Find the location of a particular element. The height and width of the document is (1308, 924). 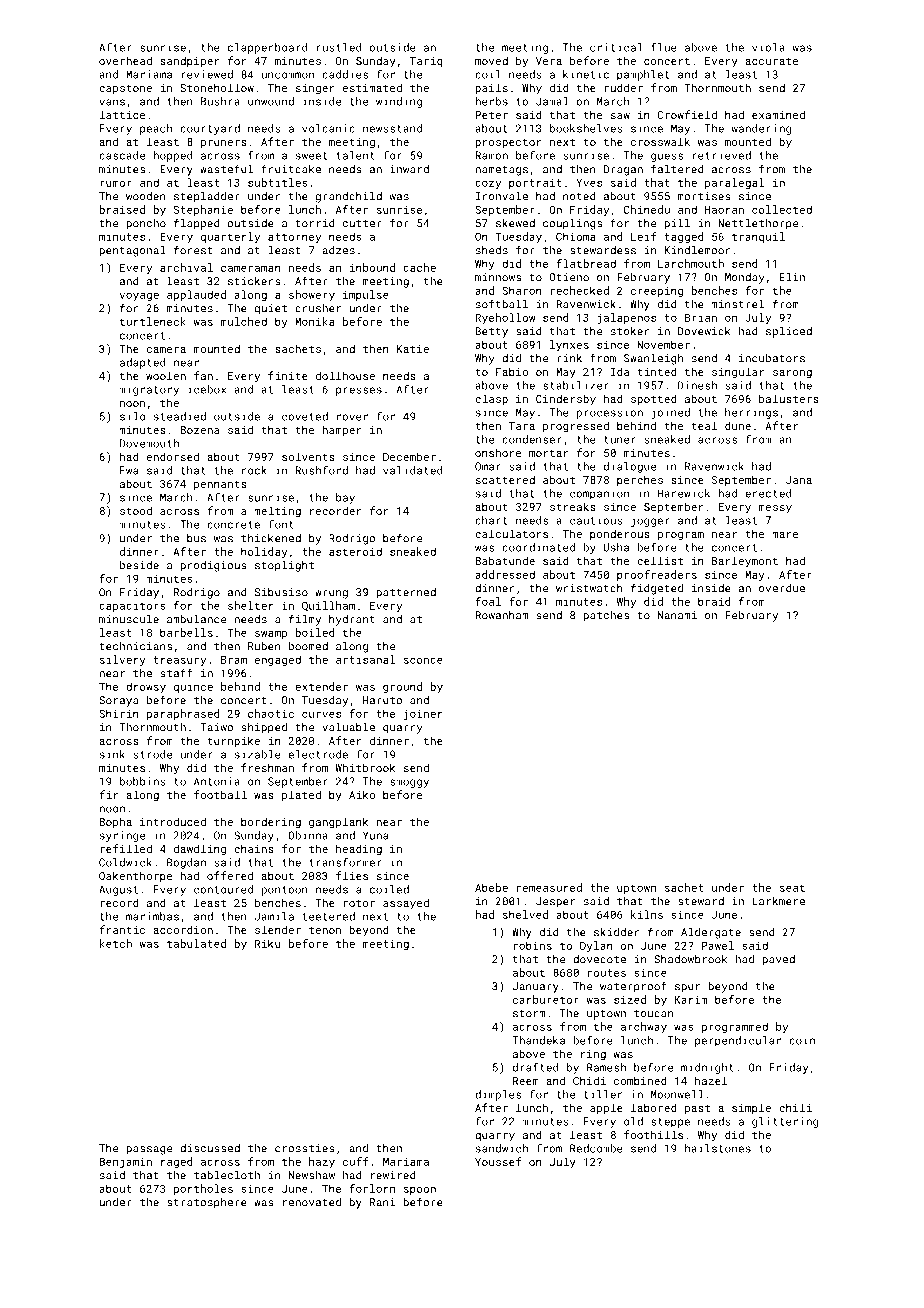

Rushford is located at coordinates (322, 470).
